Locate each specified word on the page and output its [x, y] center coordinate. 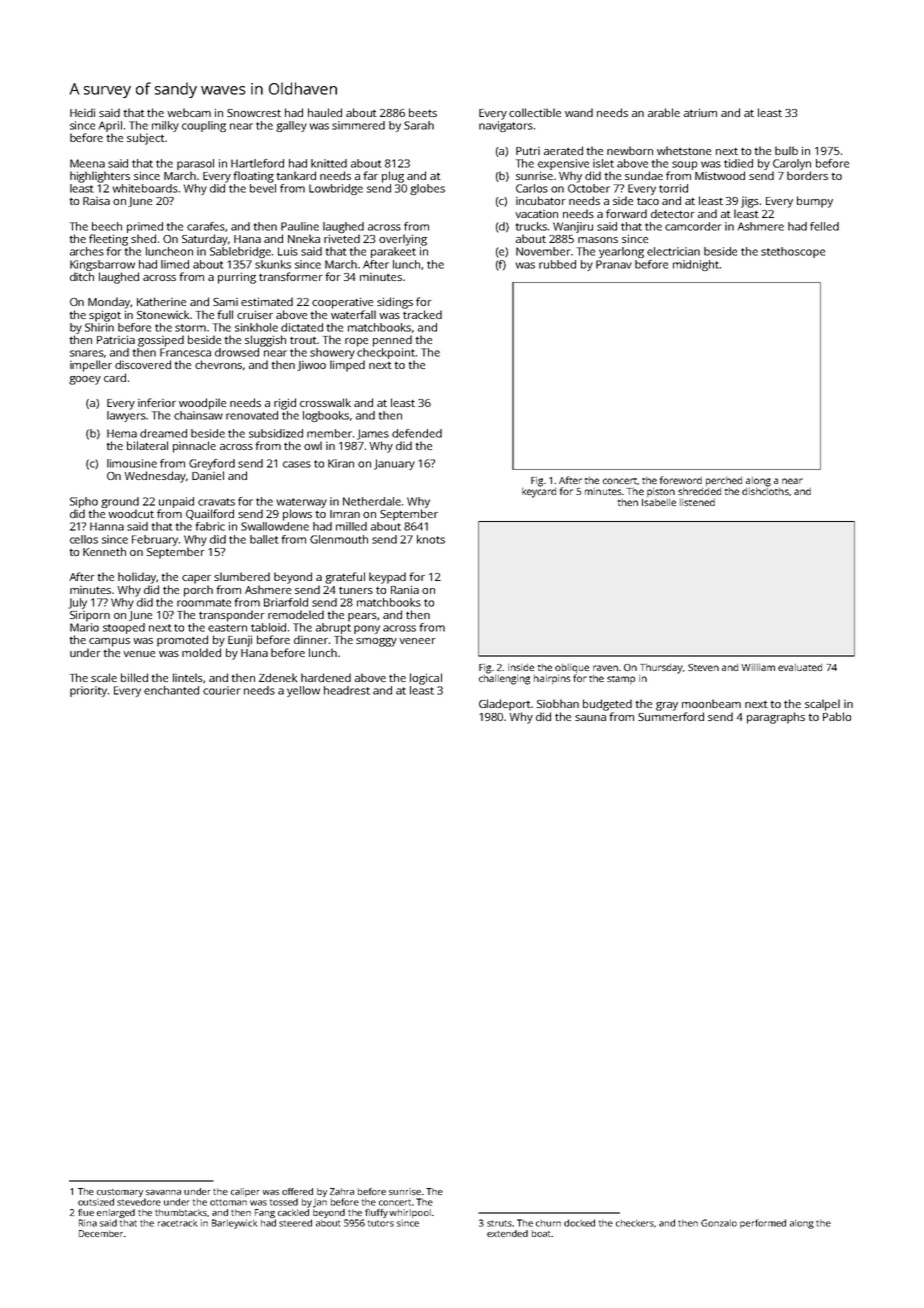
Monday [109, 303]
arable [664, 112]
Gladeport [505, 705]
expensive [563, 164]
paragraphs [776, 718]
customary [120, 1193]
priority [88, 691]
